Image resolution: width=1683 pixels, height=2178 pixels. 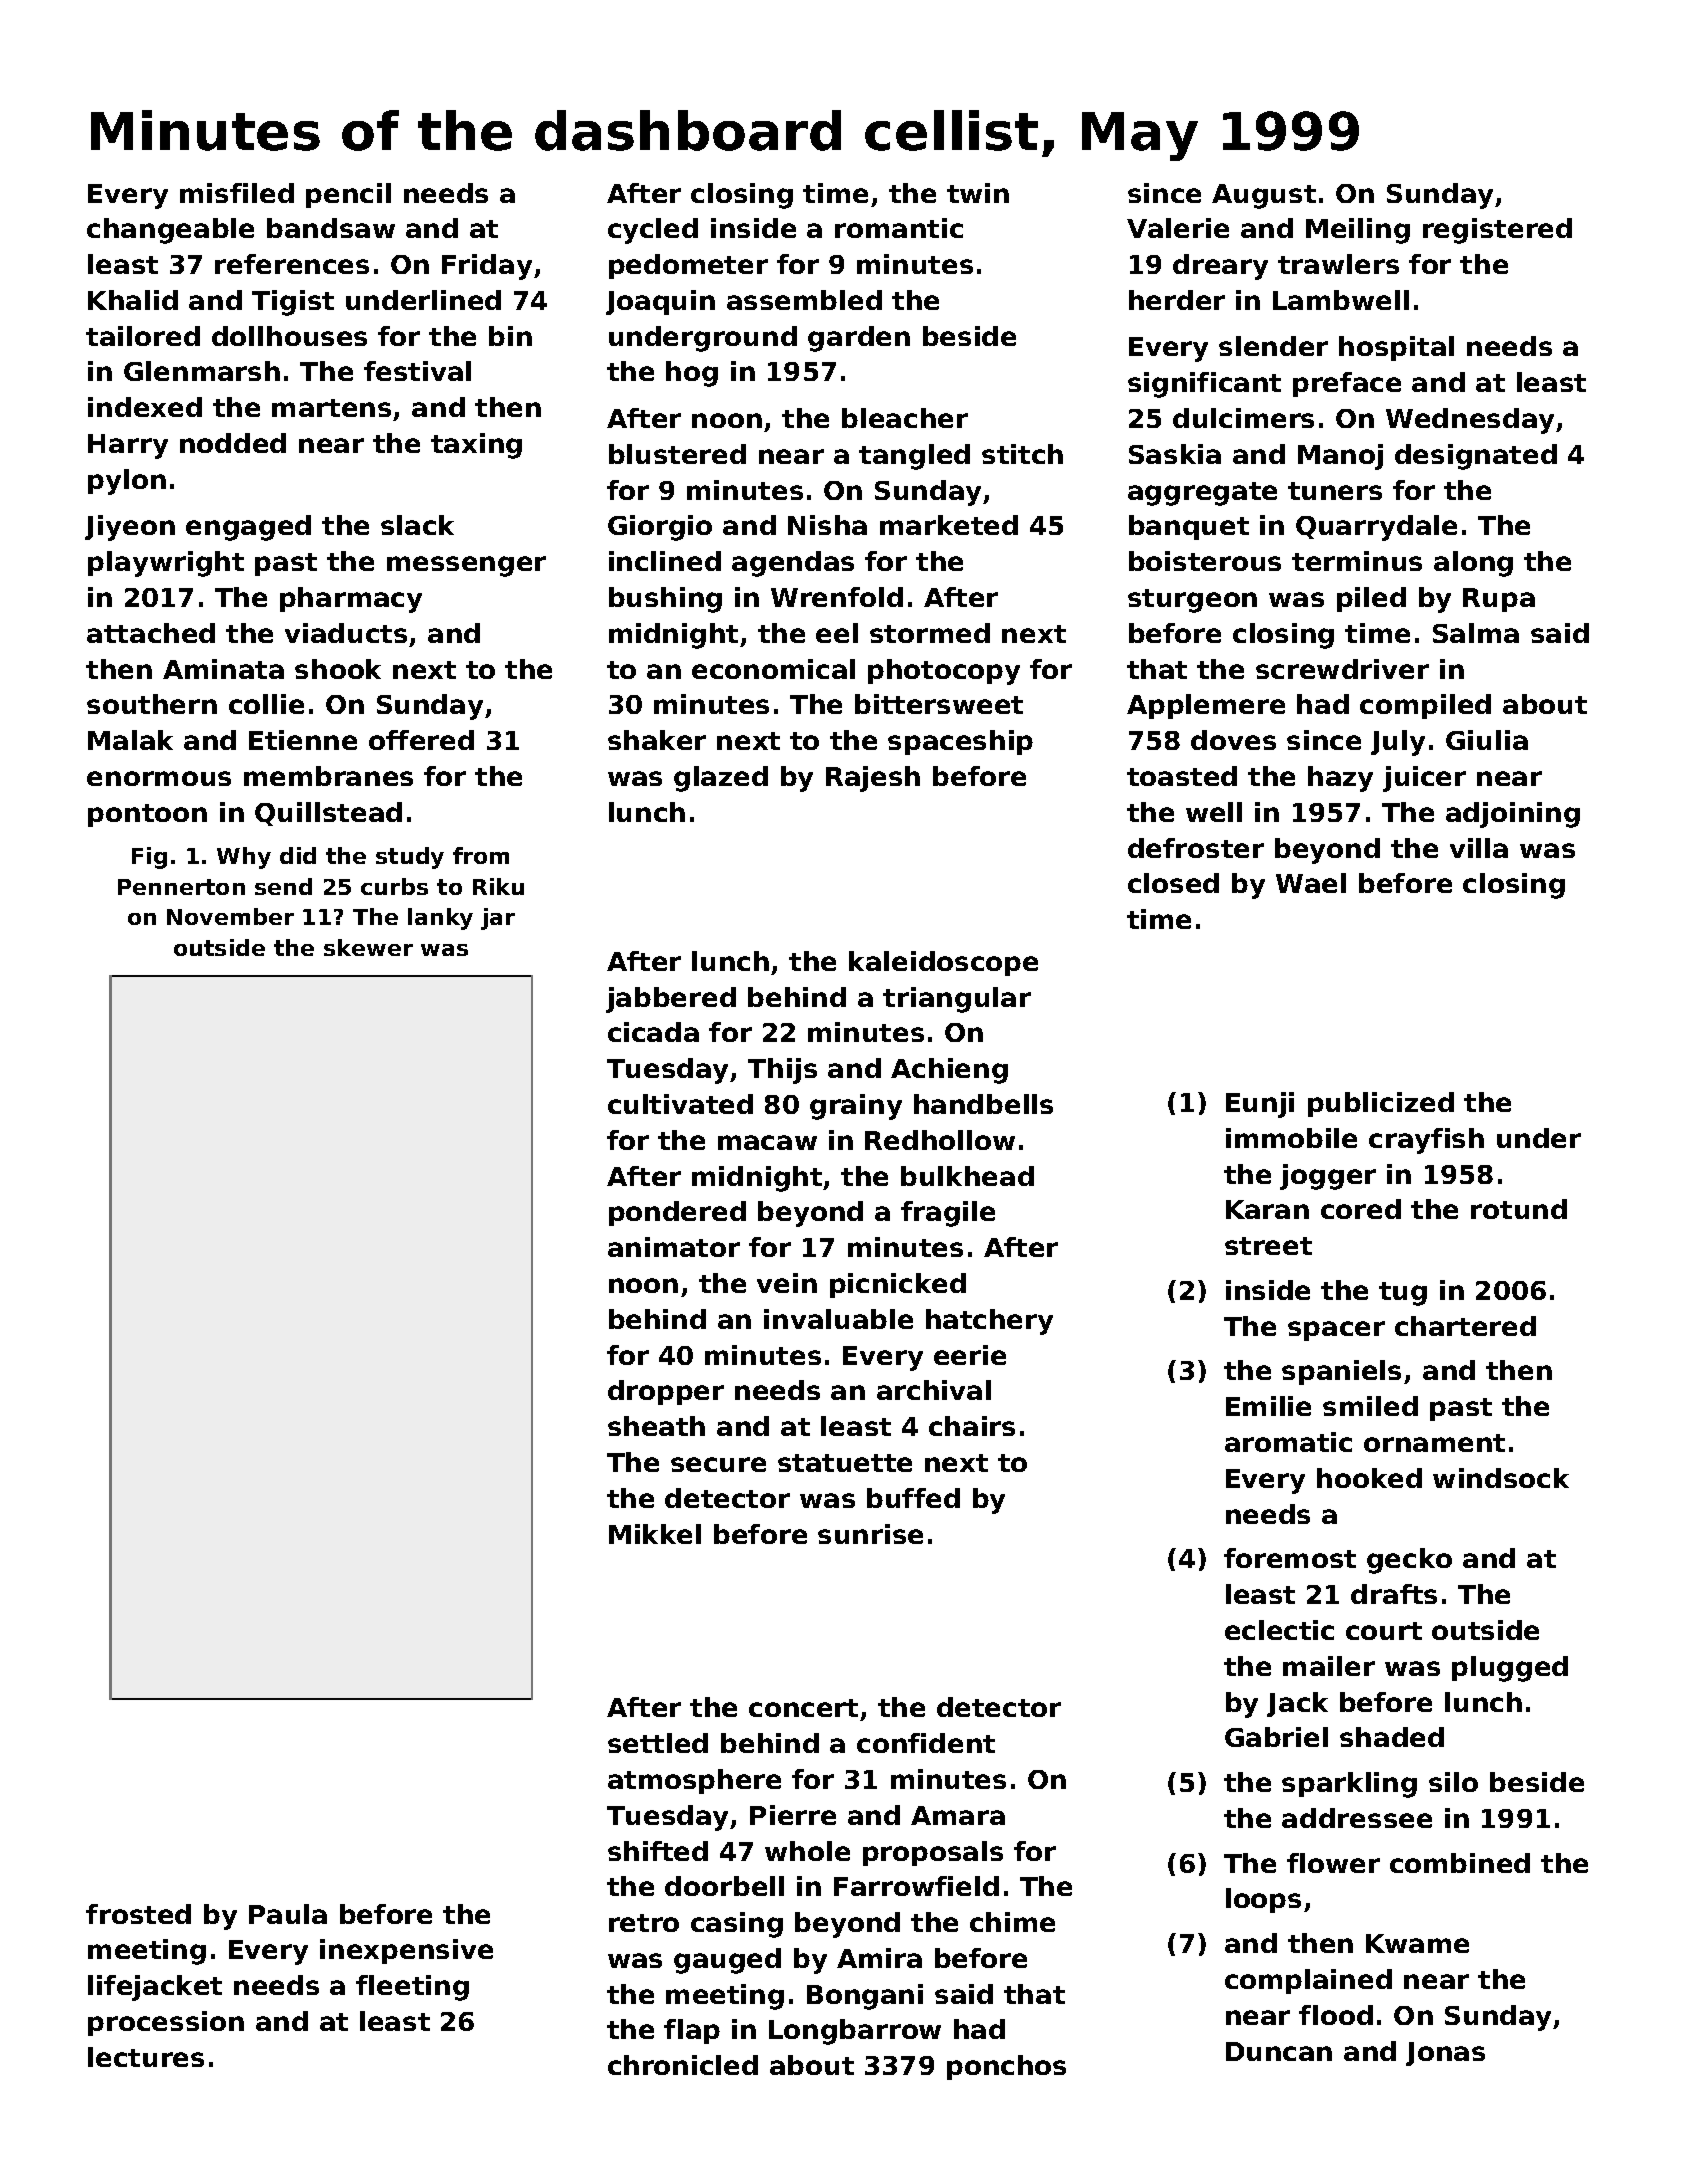 I want to click on dropper, so click(x=666, y=1392).
